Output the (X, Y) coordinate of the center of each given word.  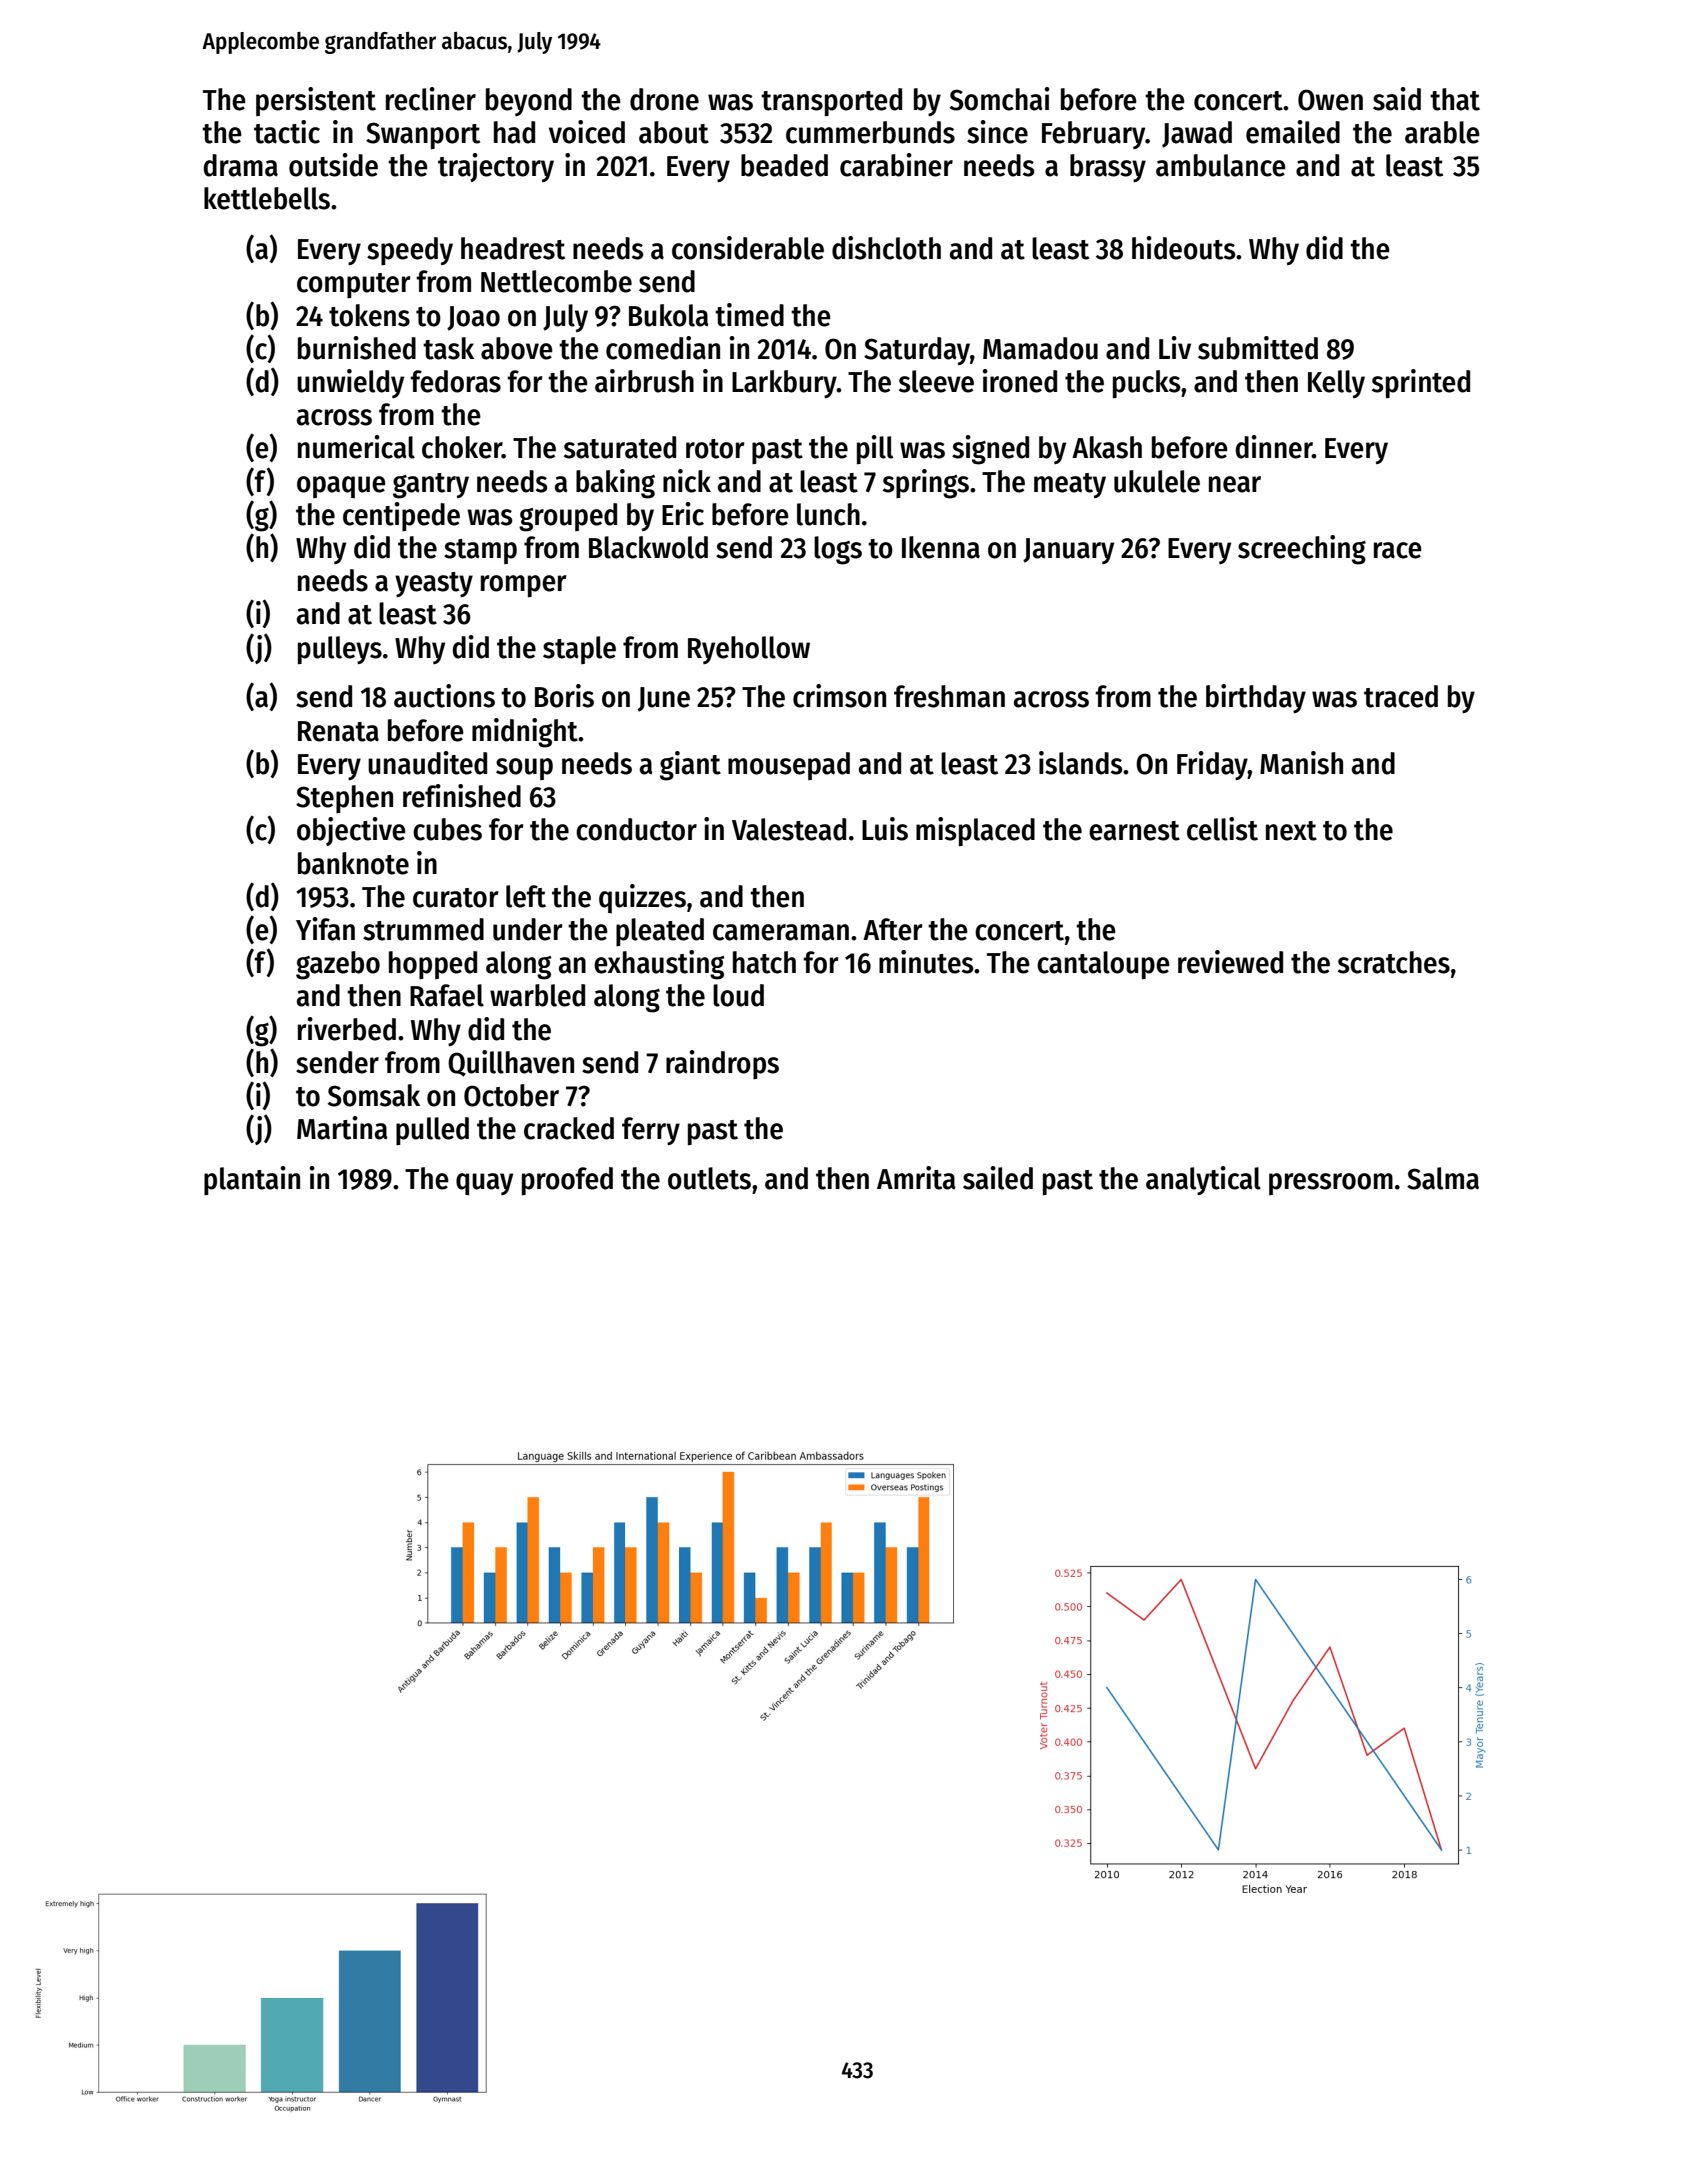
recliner (431, 99)
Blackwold (648, 547)
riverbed (347, 1029)
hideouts (1184, 248)
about (674, 132)
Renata (338, 731)
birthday (1256, 698)
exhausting (659, 965)
